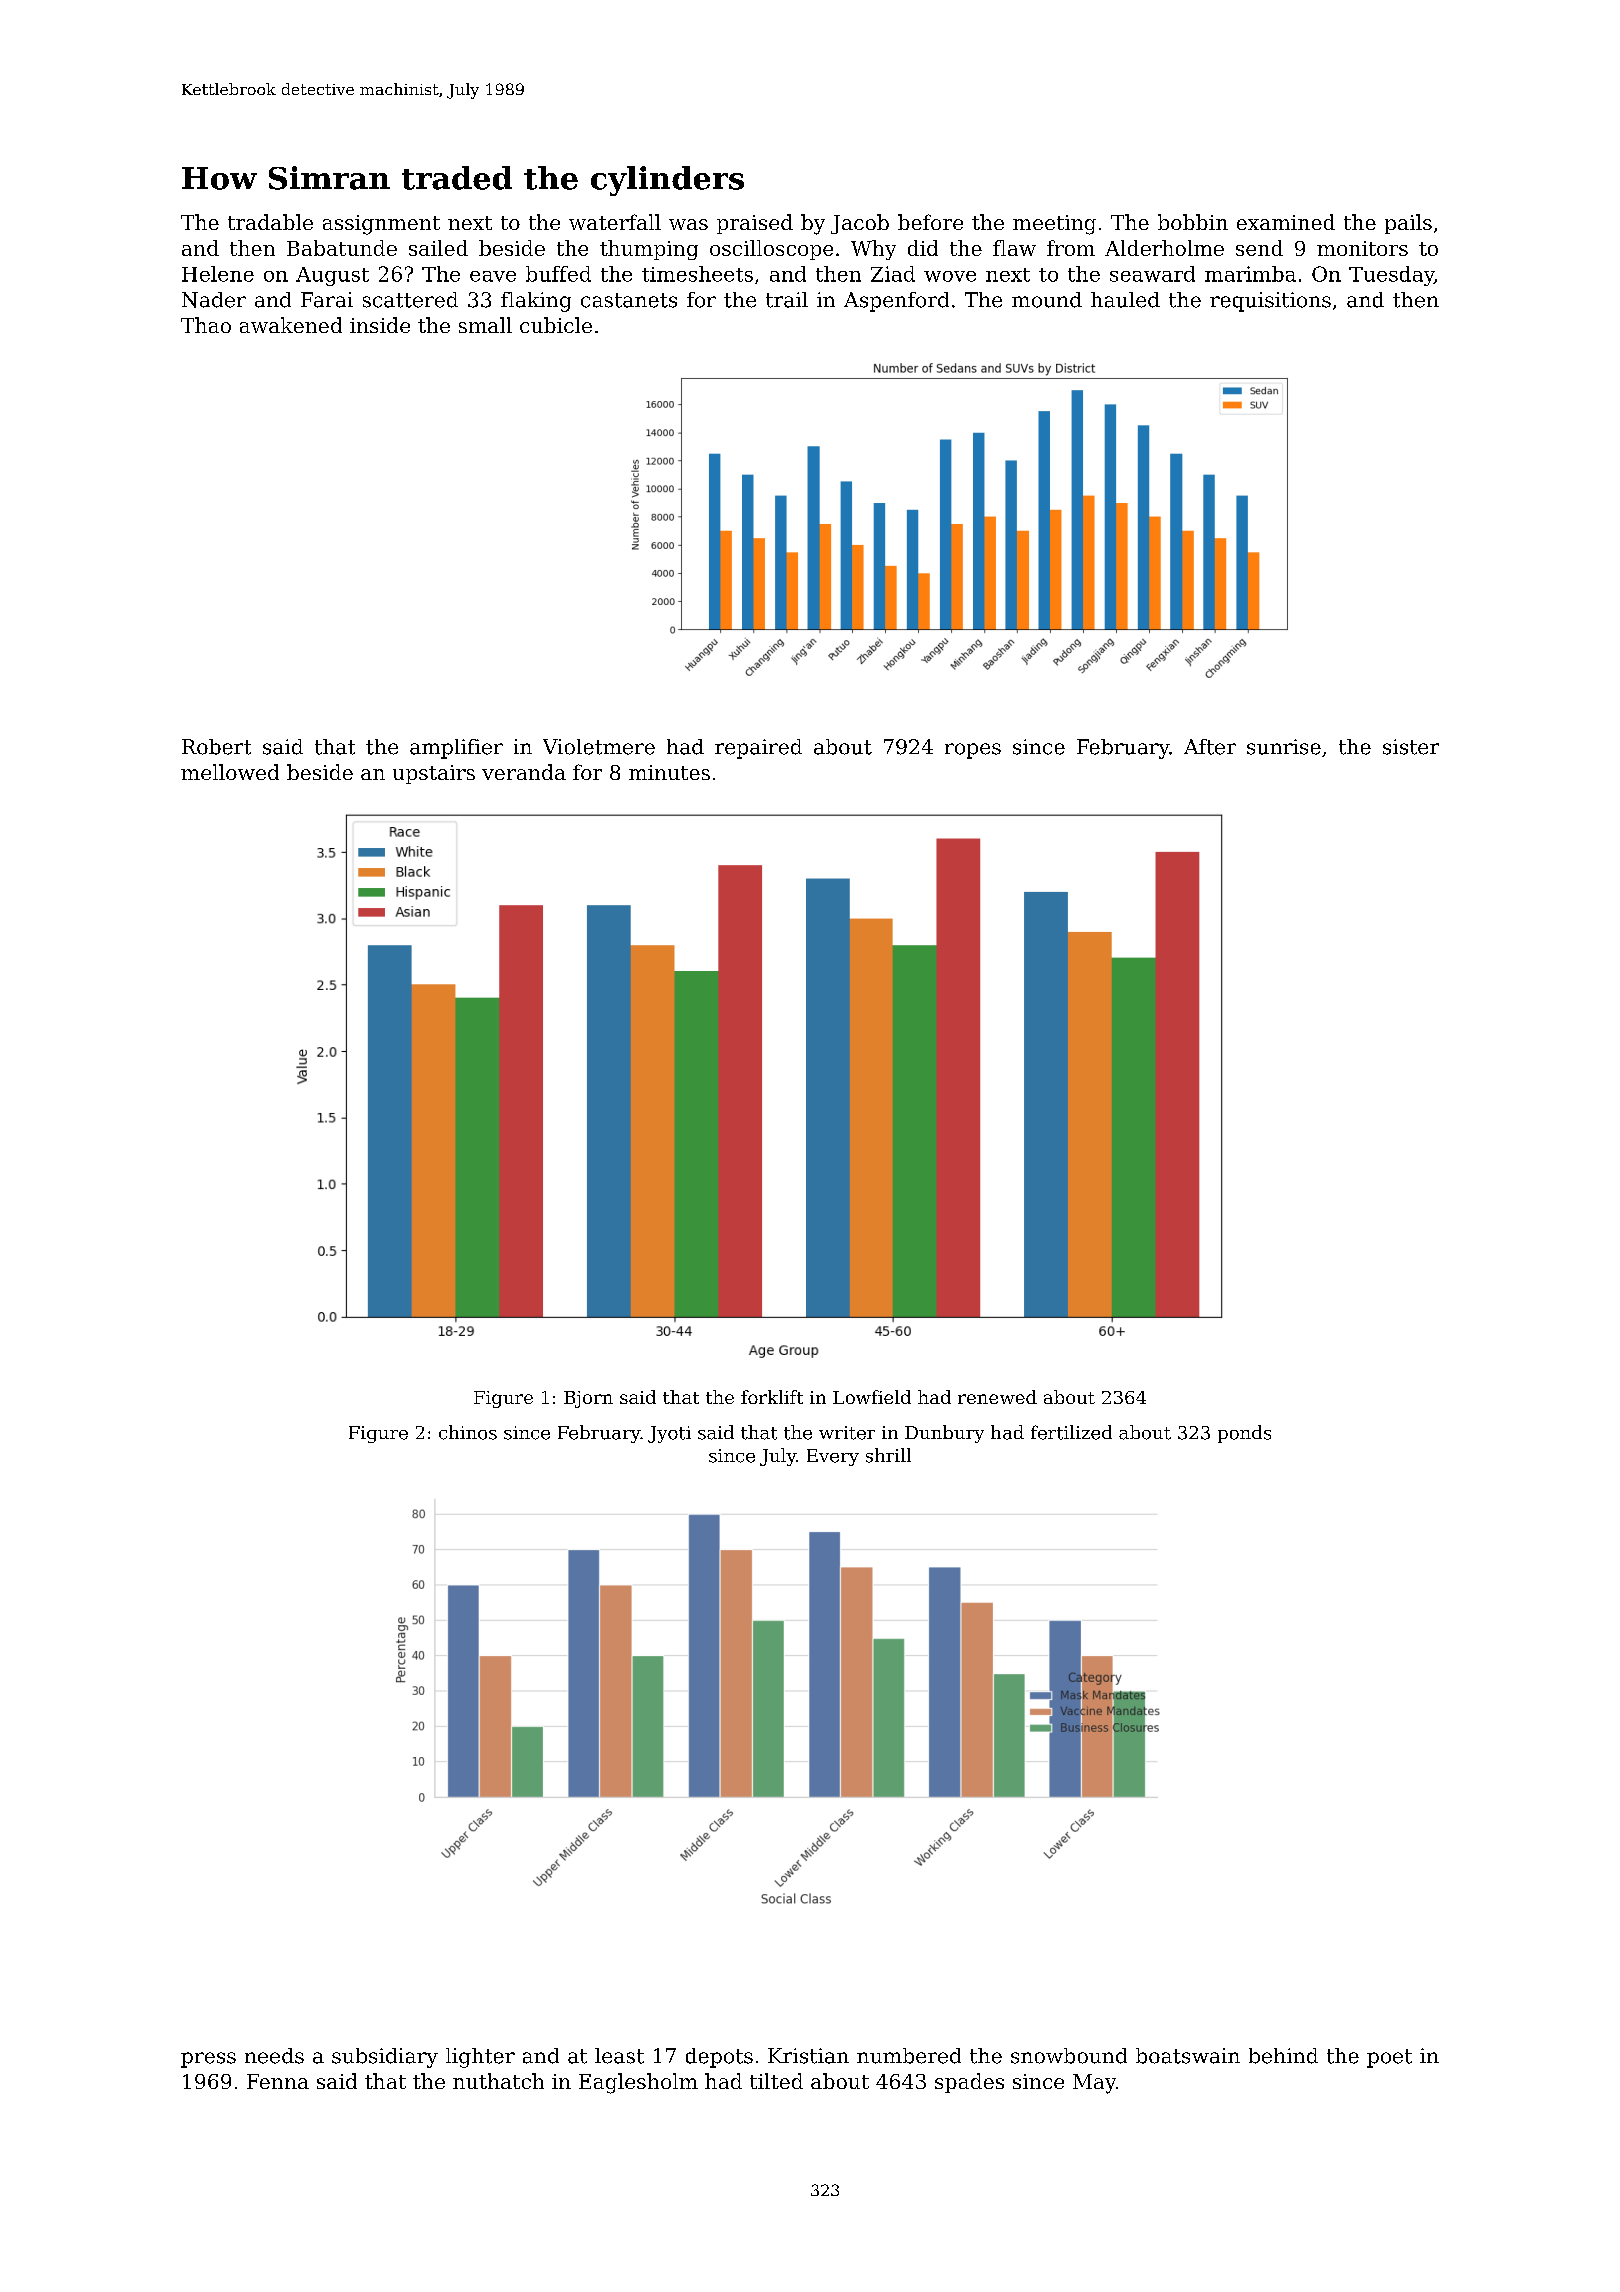 Image resolution: width=1620 pixels, height=2292 pixels. What do you see at coordinates (808, 2056) in the document?
I see `Kristian` at bounding box center [808, 2056].
